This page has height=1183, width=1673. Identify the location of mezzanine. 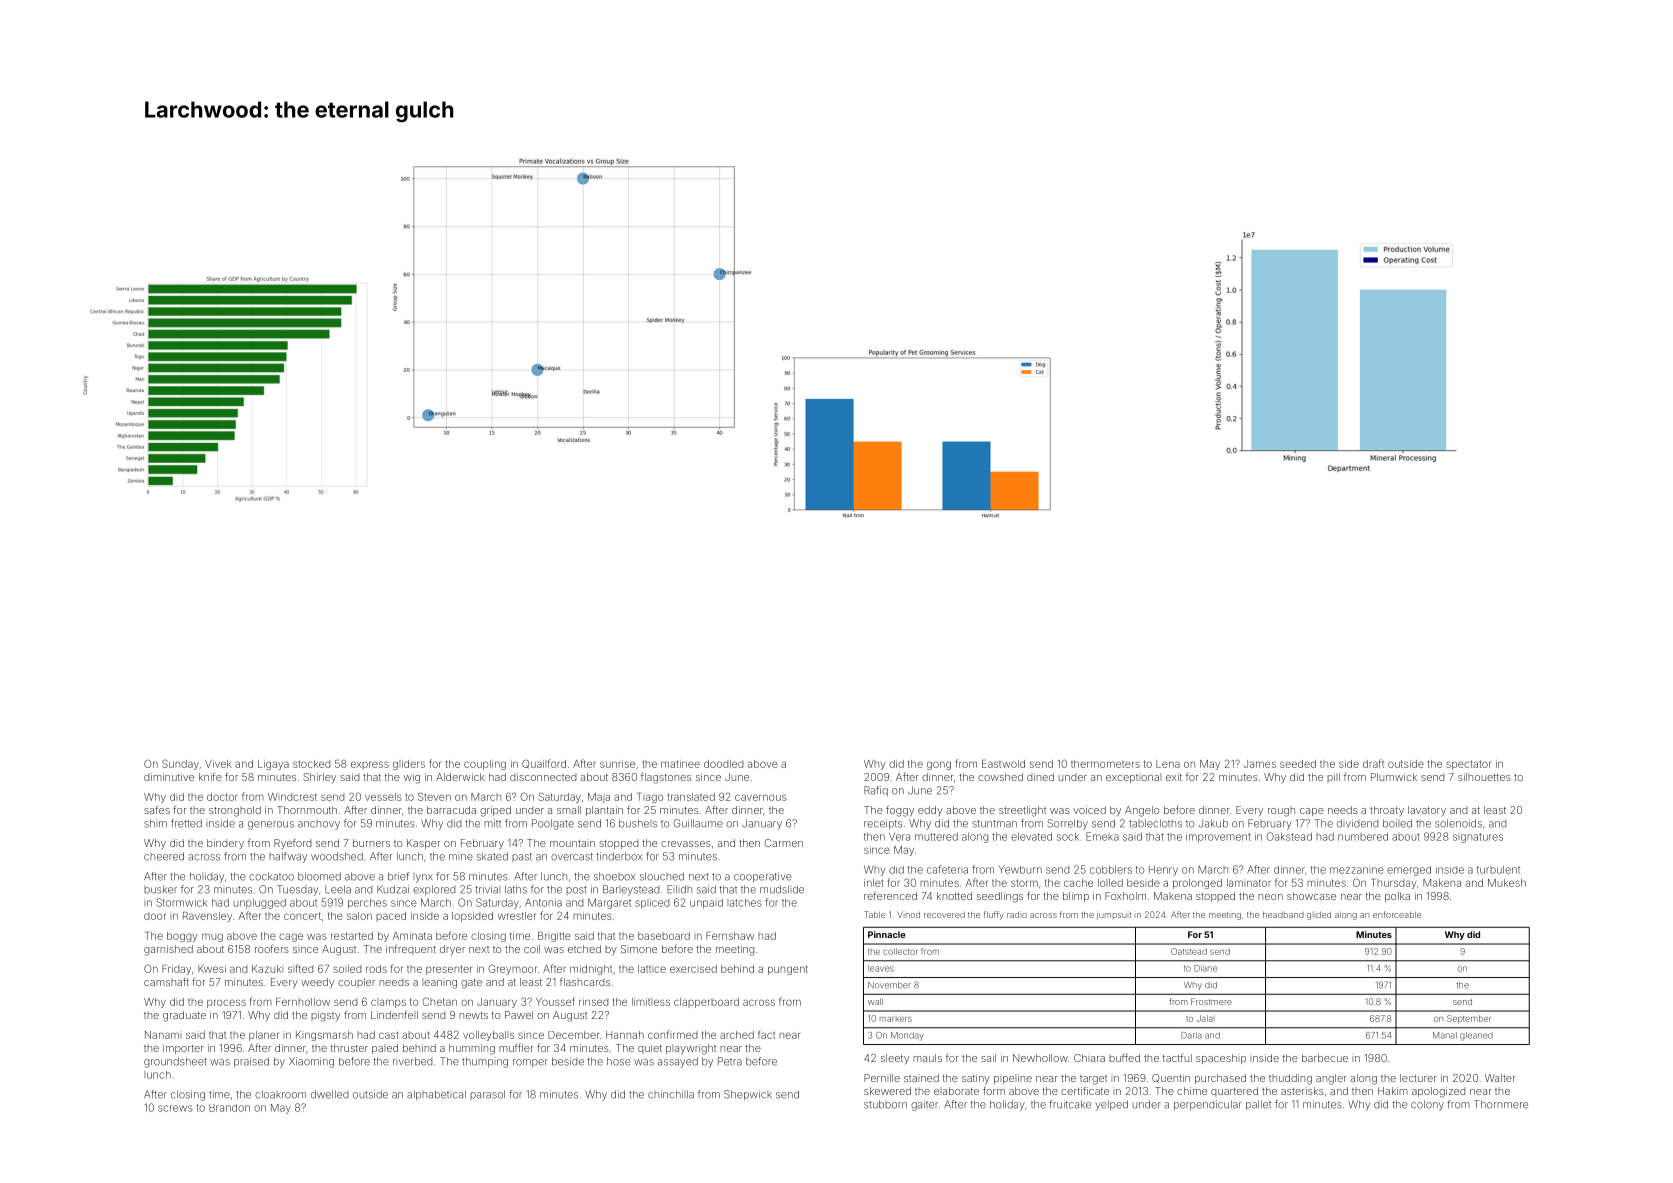
(1357, 870).
